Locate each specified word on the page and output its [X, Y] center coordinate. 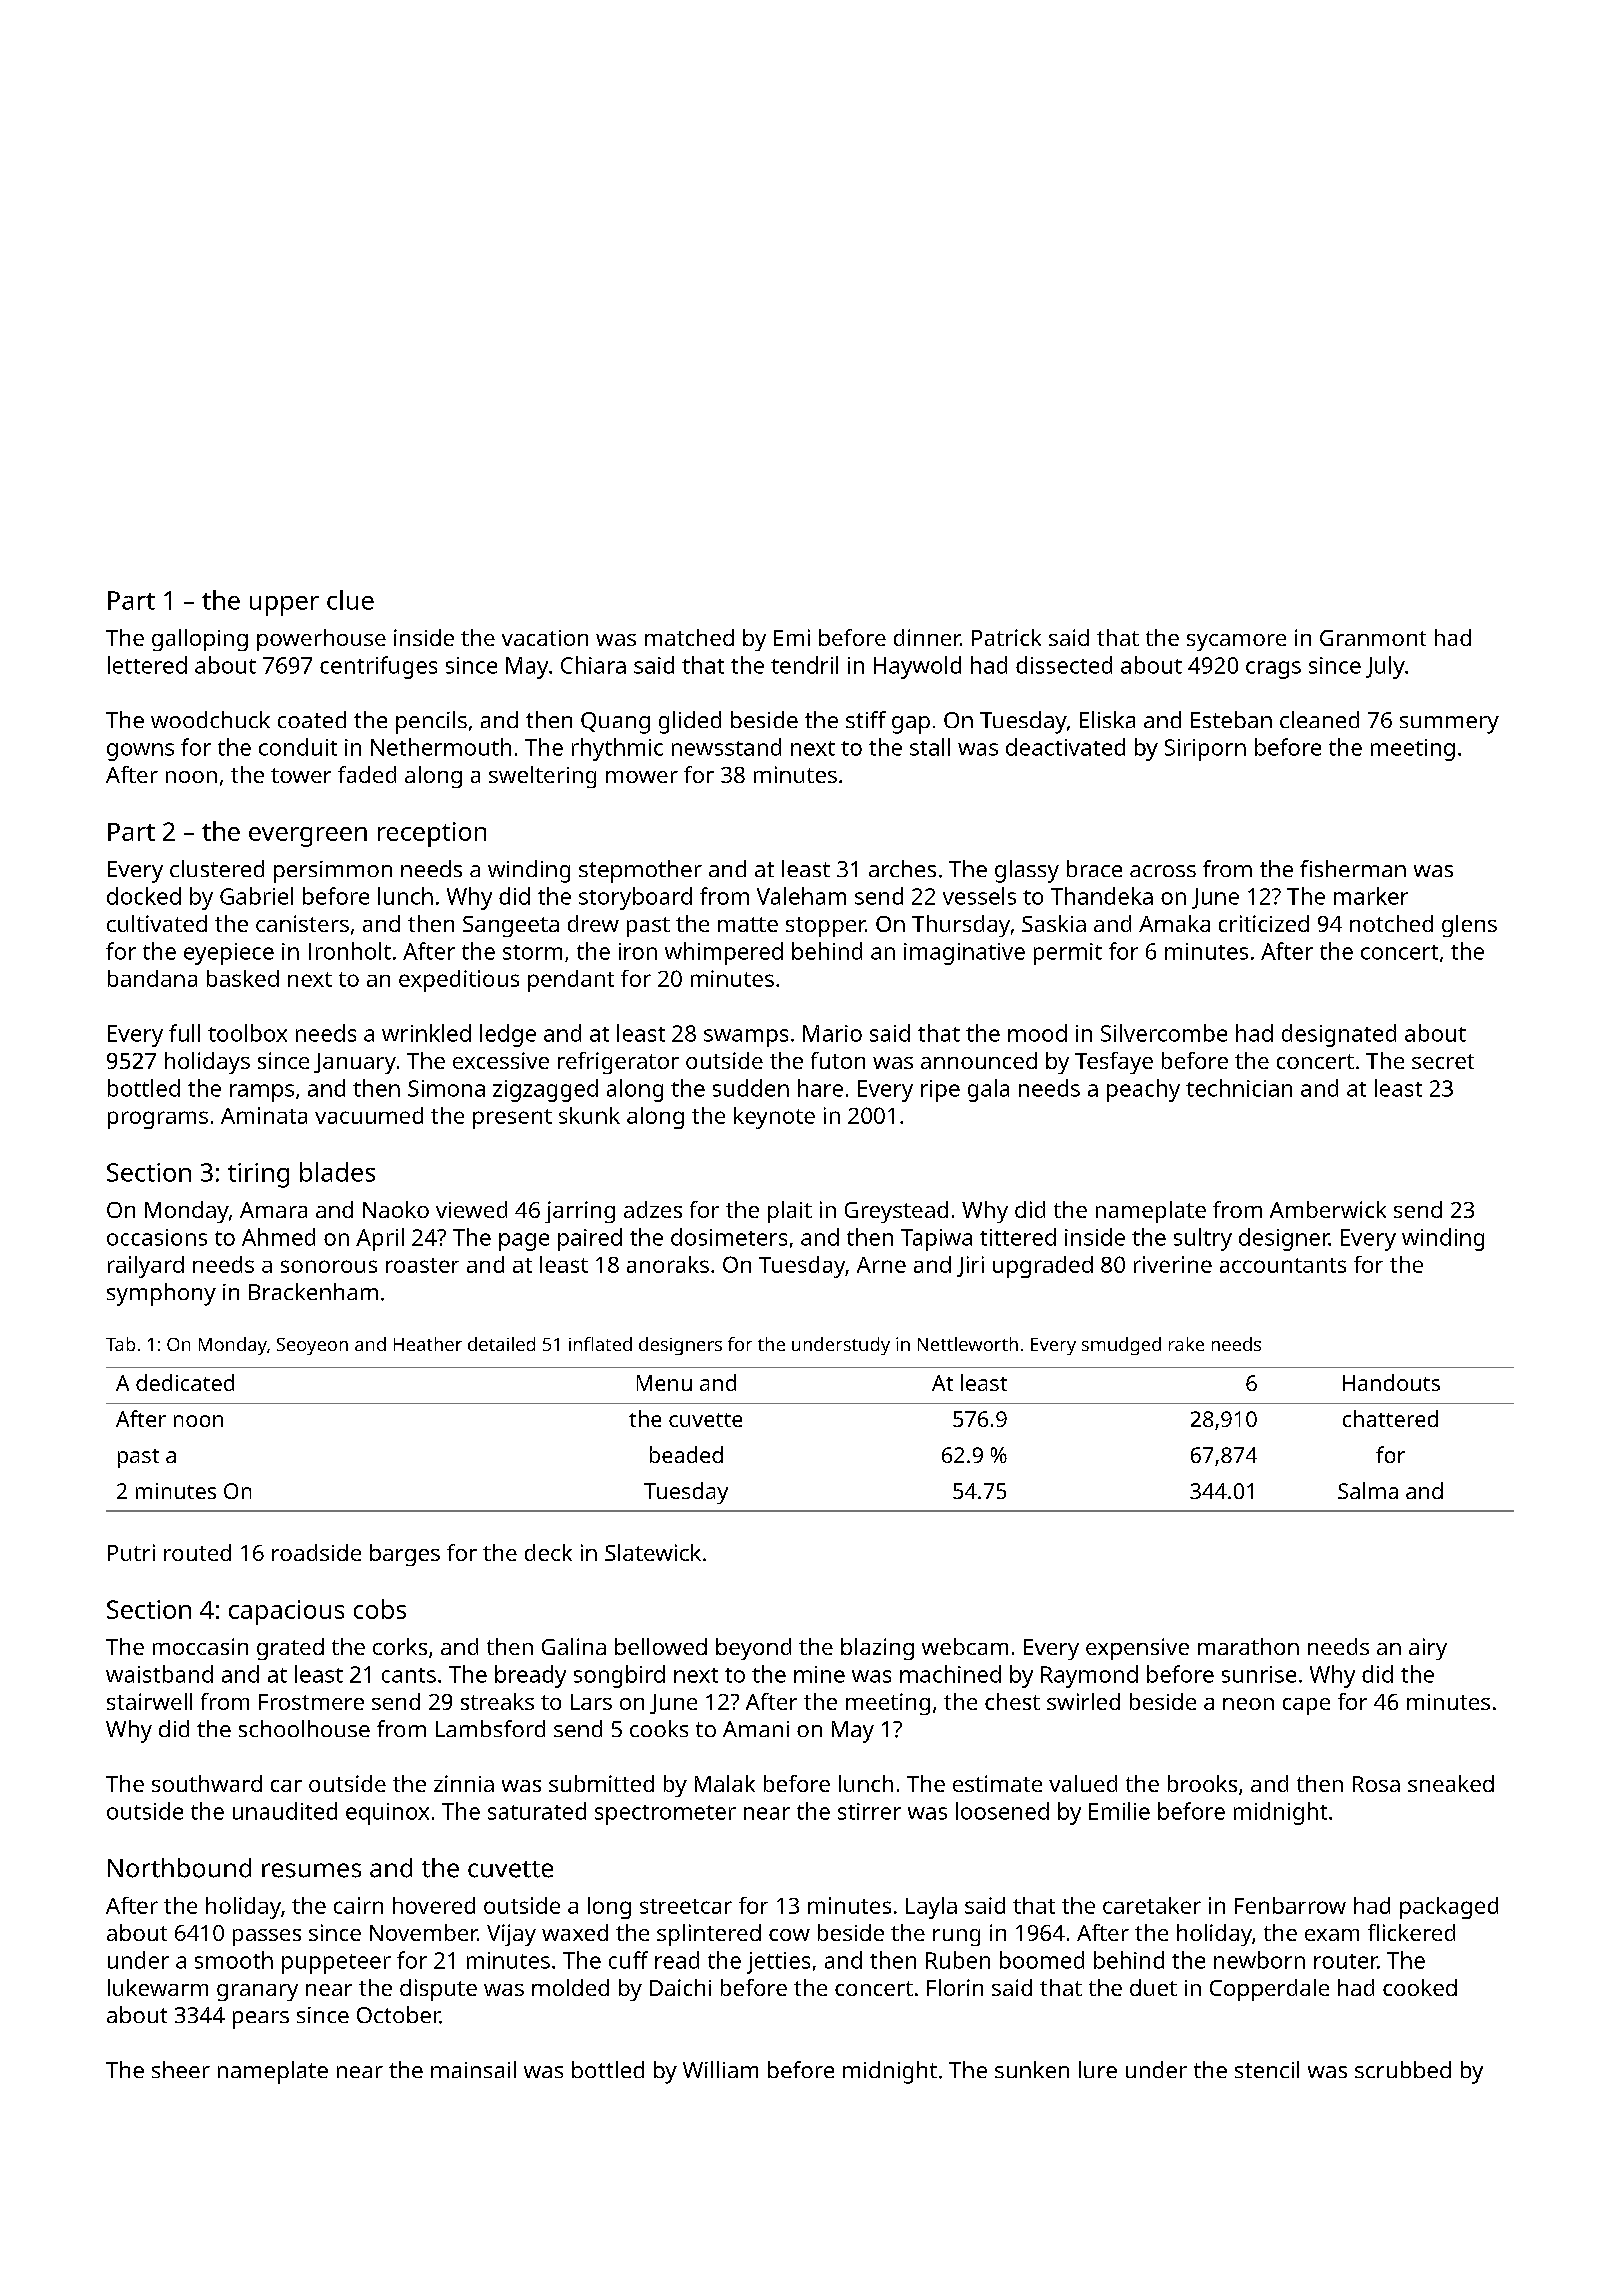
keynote [774, 1118]
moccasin [200, 1646]
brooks [1202, 1783]
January [355, 1063]
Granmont [1373, 638]
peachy [1143, 1090]
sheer [181, 2069]
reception [432, 834]
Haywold [917, 667]
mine [819, 1674]
